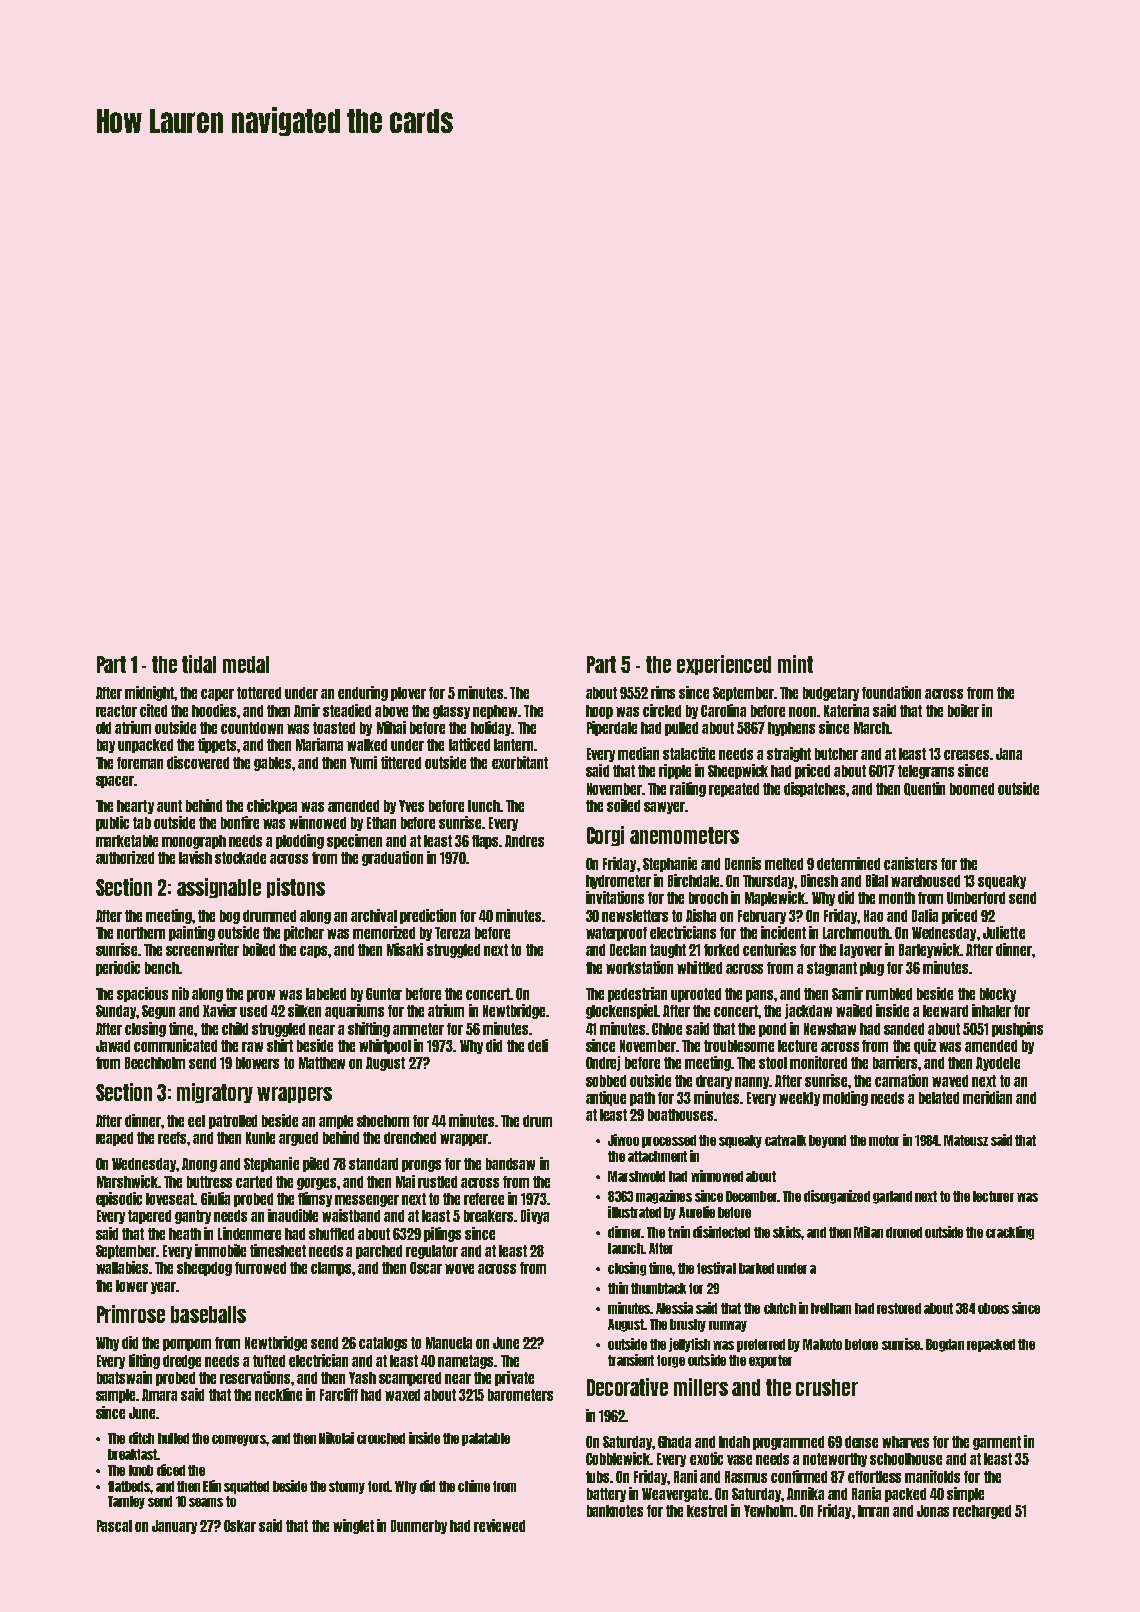 The height and width of the screenshot is (1612, 1140). Describe the element at coordinates (889, 994) in the screenshot. I see `rumbled` at that location.
